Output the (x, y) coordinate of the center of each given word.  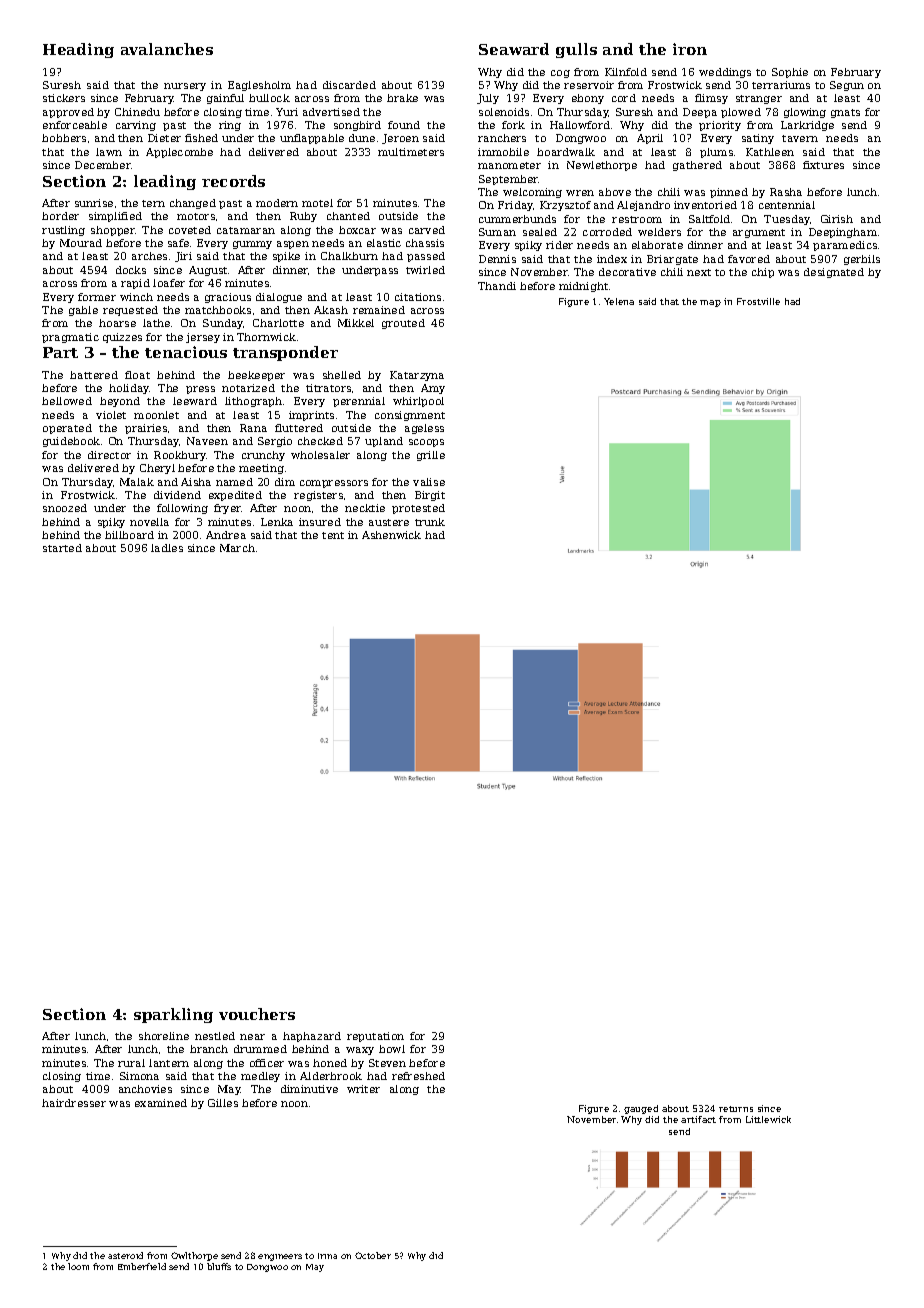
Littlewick (768, 1119)
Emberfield (142, 1266)
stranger (759, 99)
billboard (129, 535)
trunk (430, 522)
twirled (425, 270)
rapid (135, 284)
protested (418, 509)
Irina (327, 1256)
